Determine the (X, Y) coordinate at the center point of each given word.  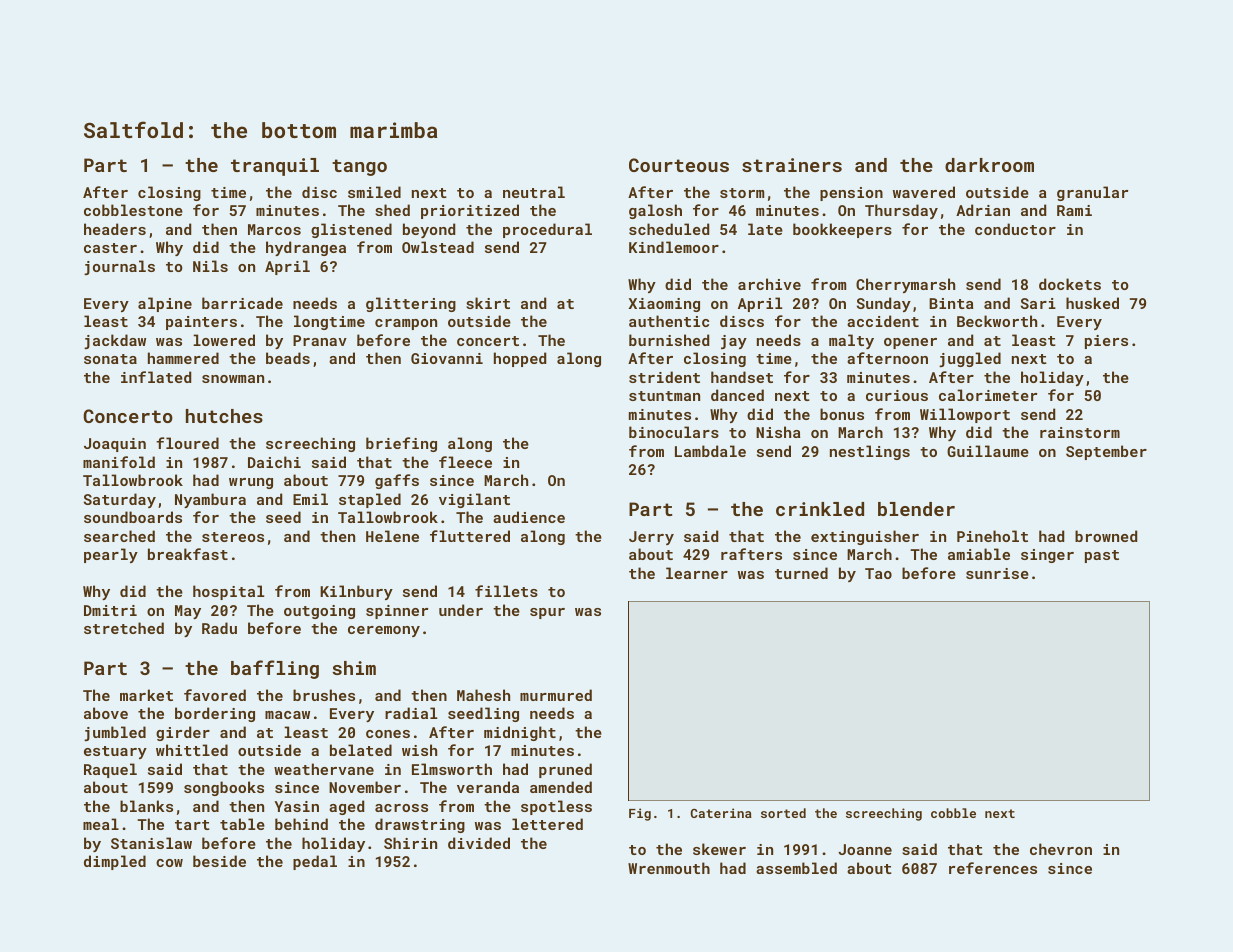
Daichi (274, 462)
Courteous (679, 165)
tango (359, 167)
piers (1106, 342)
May (188, 612)
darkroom (989, 165)
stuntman (664, 396)
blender (916, 509)
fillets (506, 591)
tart (192, 825)
